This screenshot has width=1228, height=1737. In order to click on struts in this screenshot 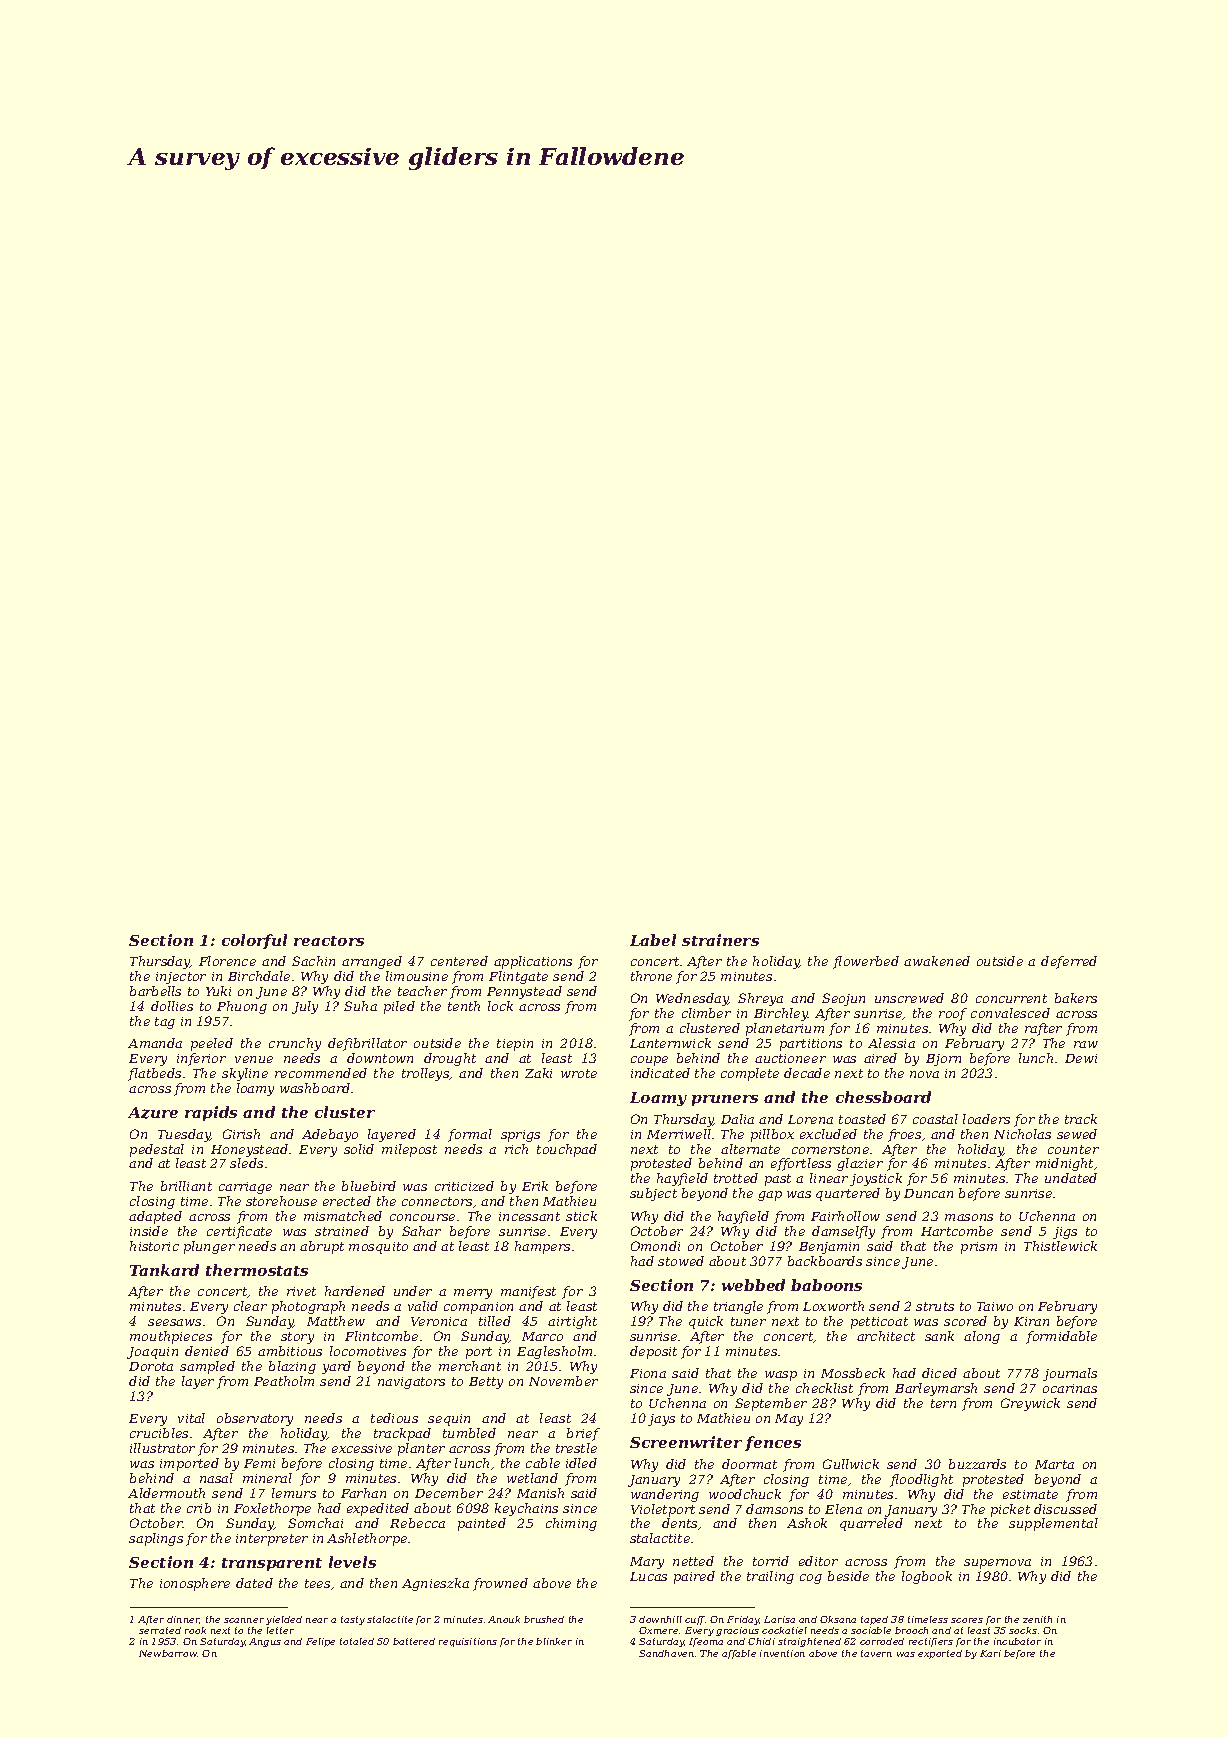, I will do `click(935, 1306)`.
